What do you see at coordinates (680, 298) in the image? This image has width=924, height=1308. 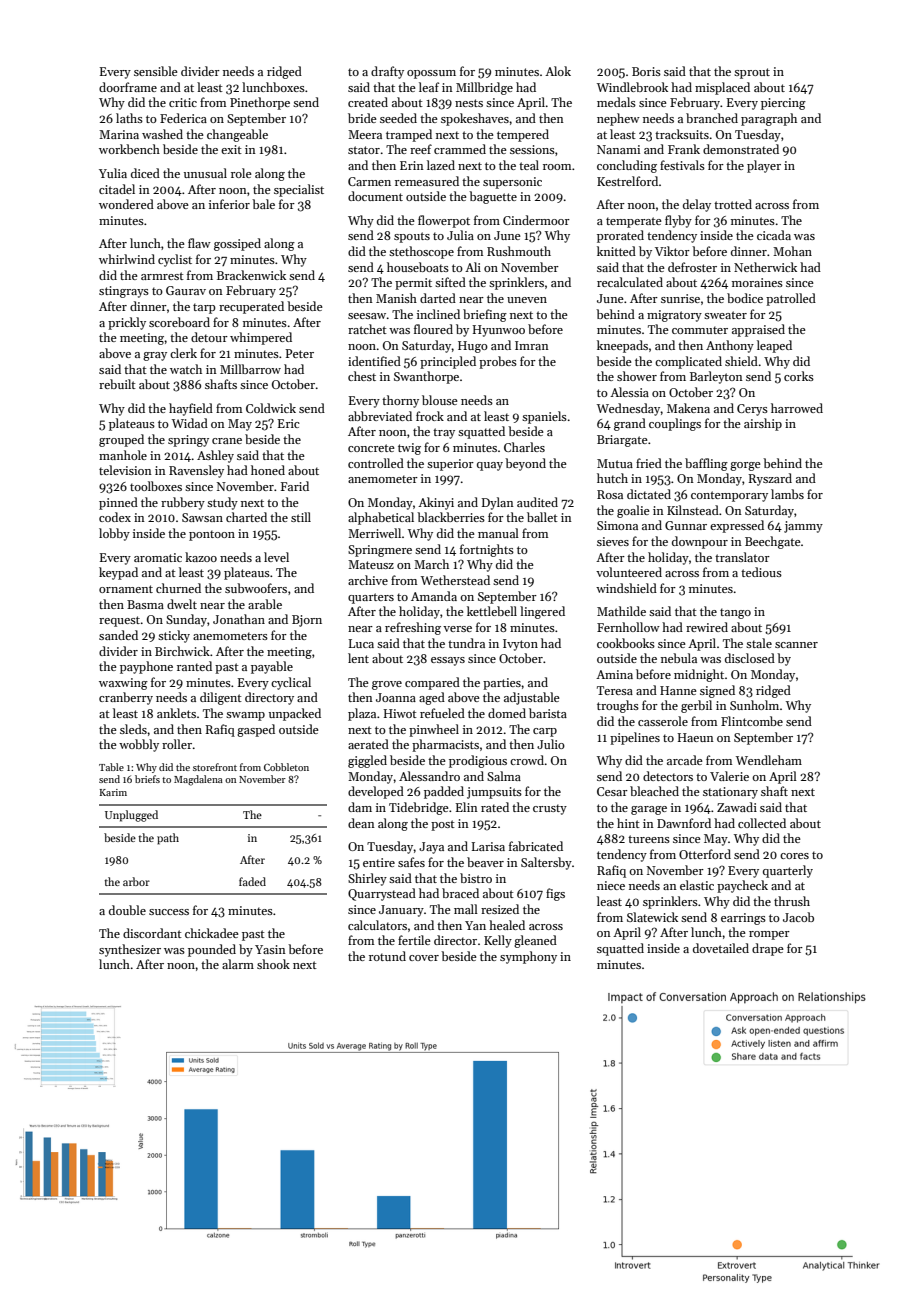 I see `sunrise` at bounding box center [680, 298].
